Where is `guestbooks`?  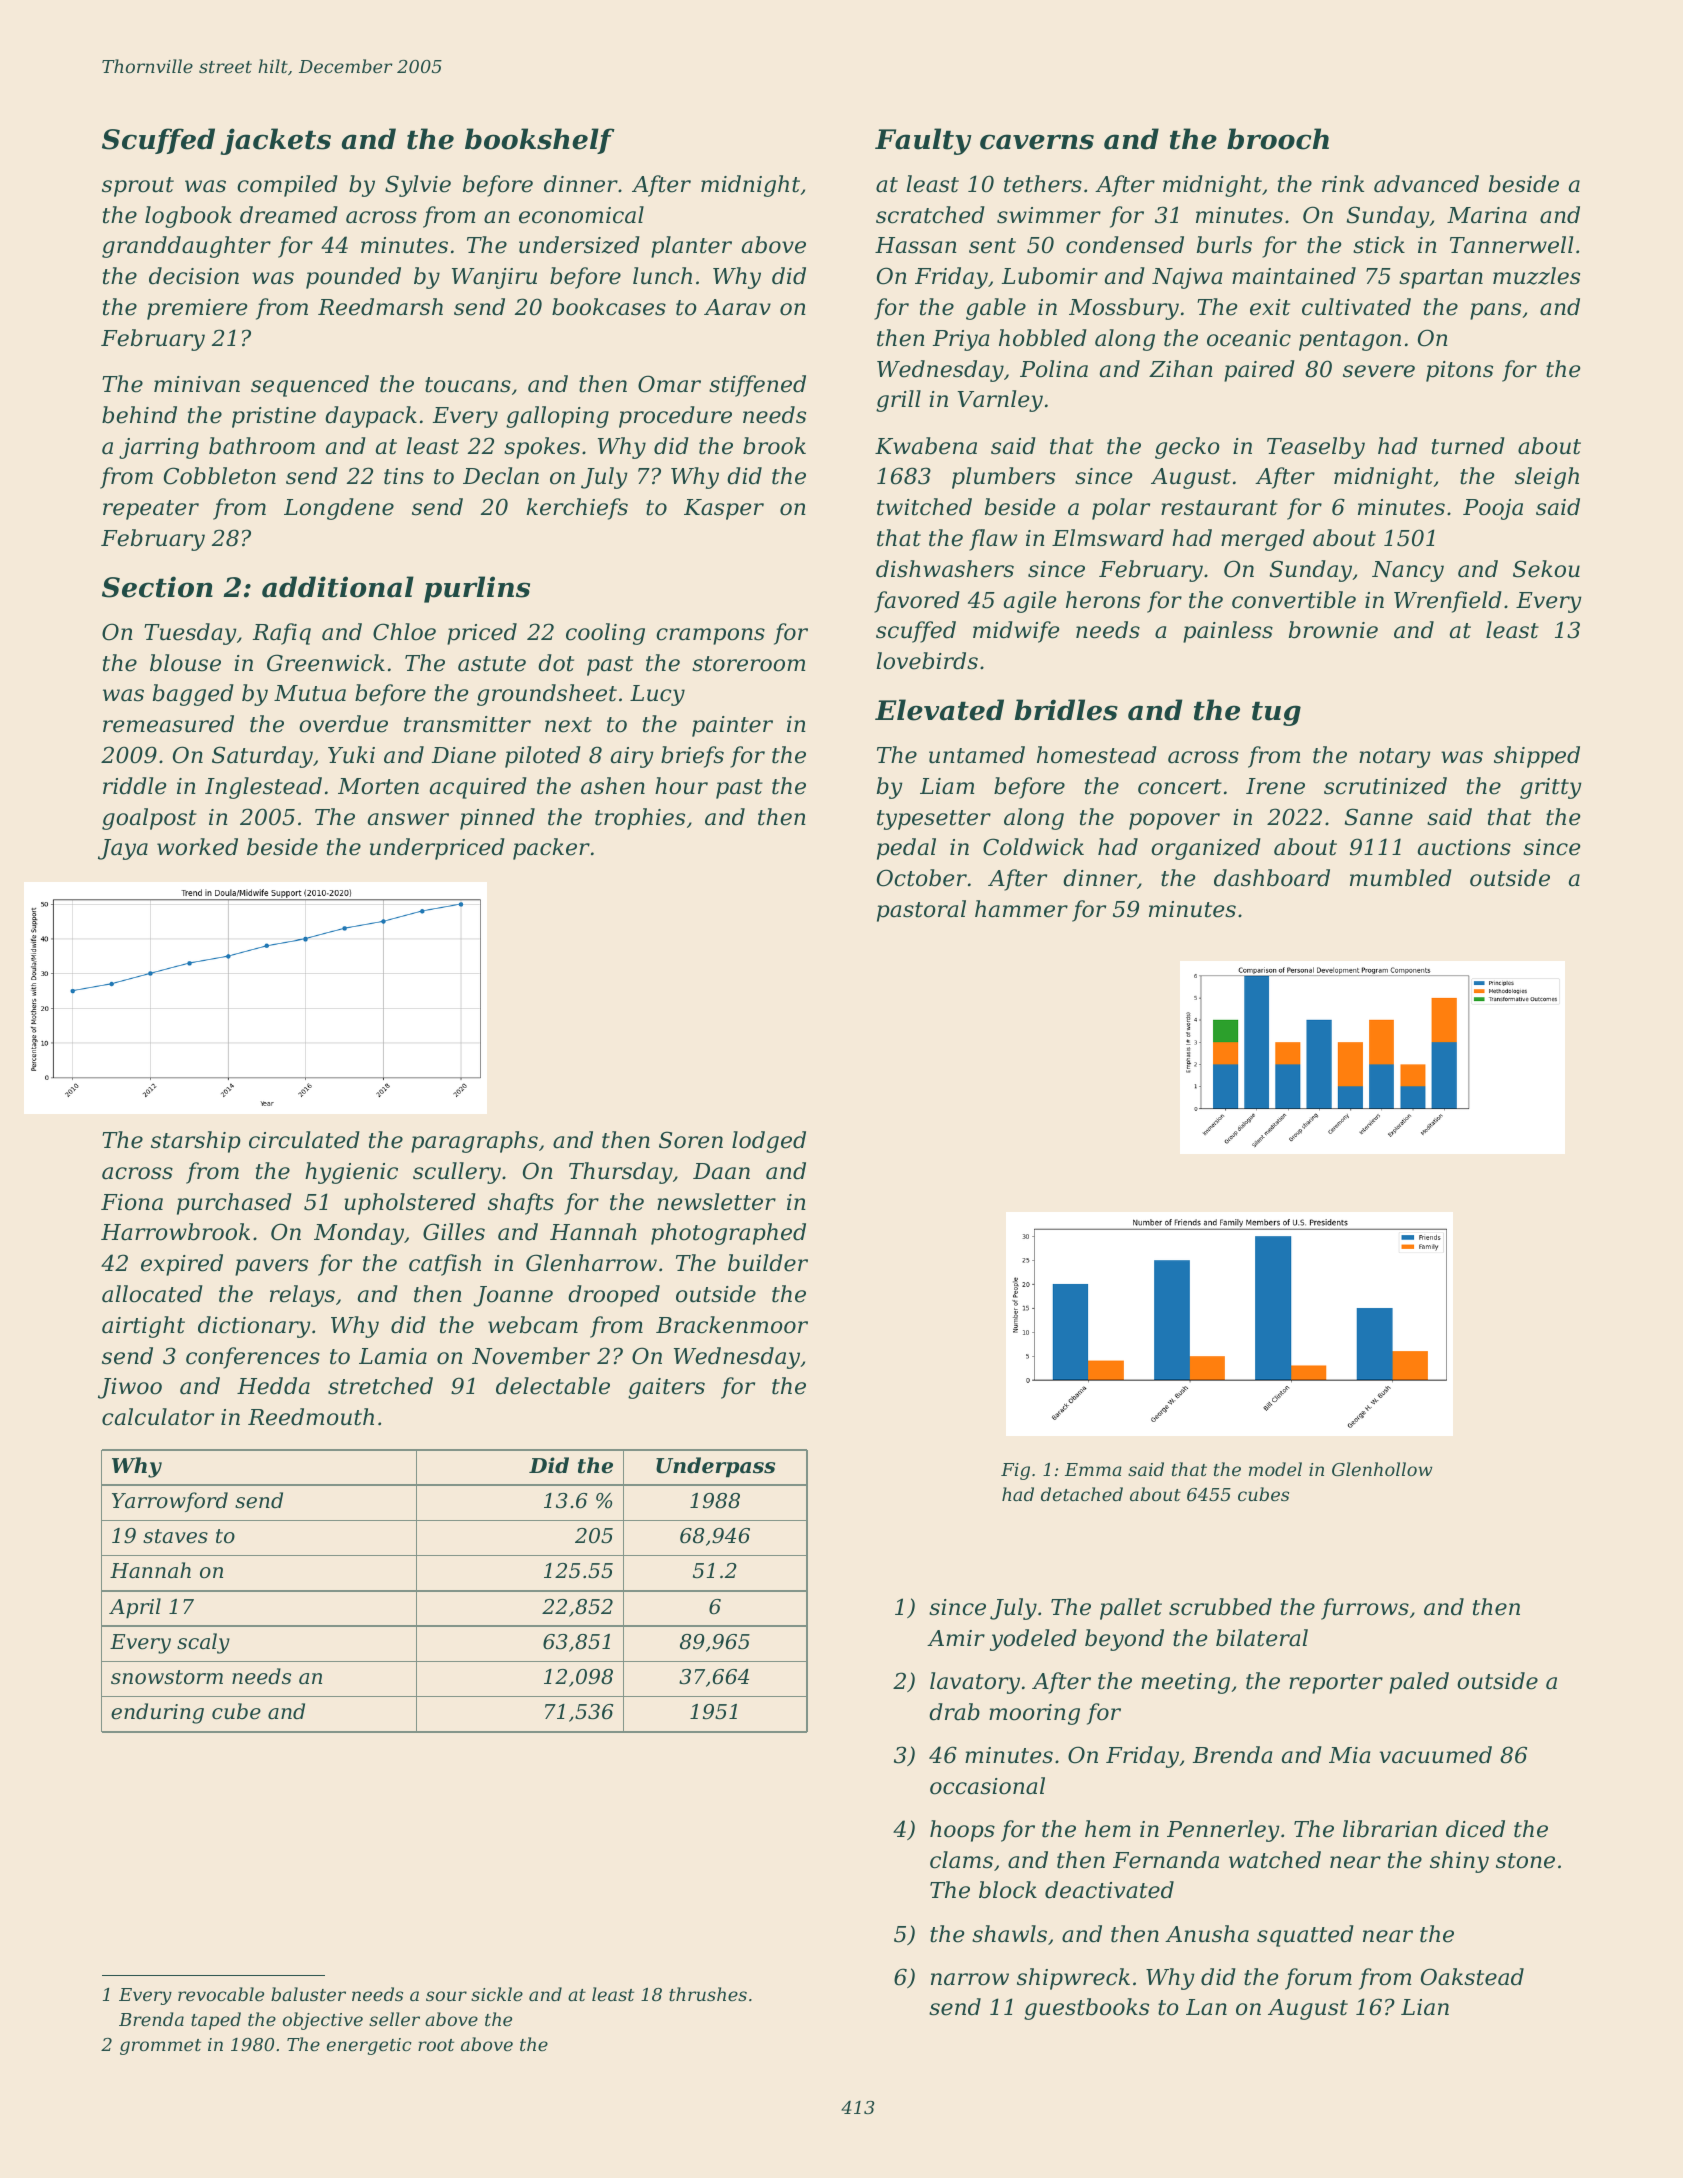 guestbooks is located at coordinates (1086, 2009).
